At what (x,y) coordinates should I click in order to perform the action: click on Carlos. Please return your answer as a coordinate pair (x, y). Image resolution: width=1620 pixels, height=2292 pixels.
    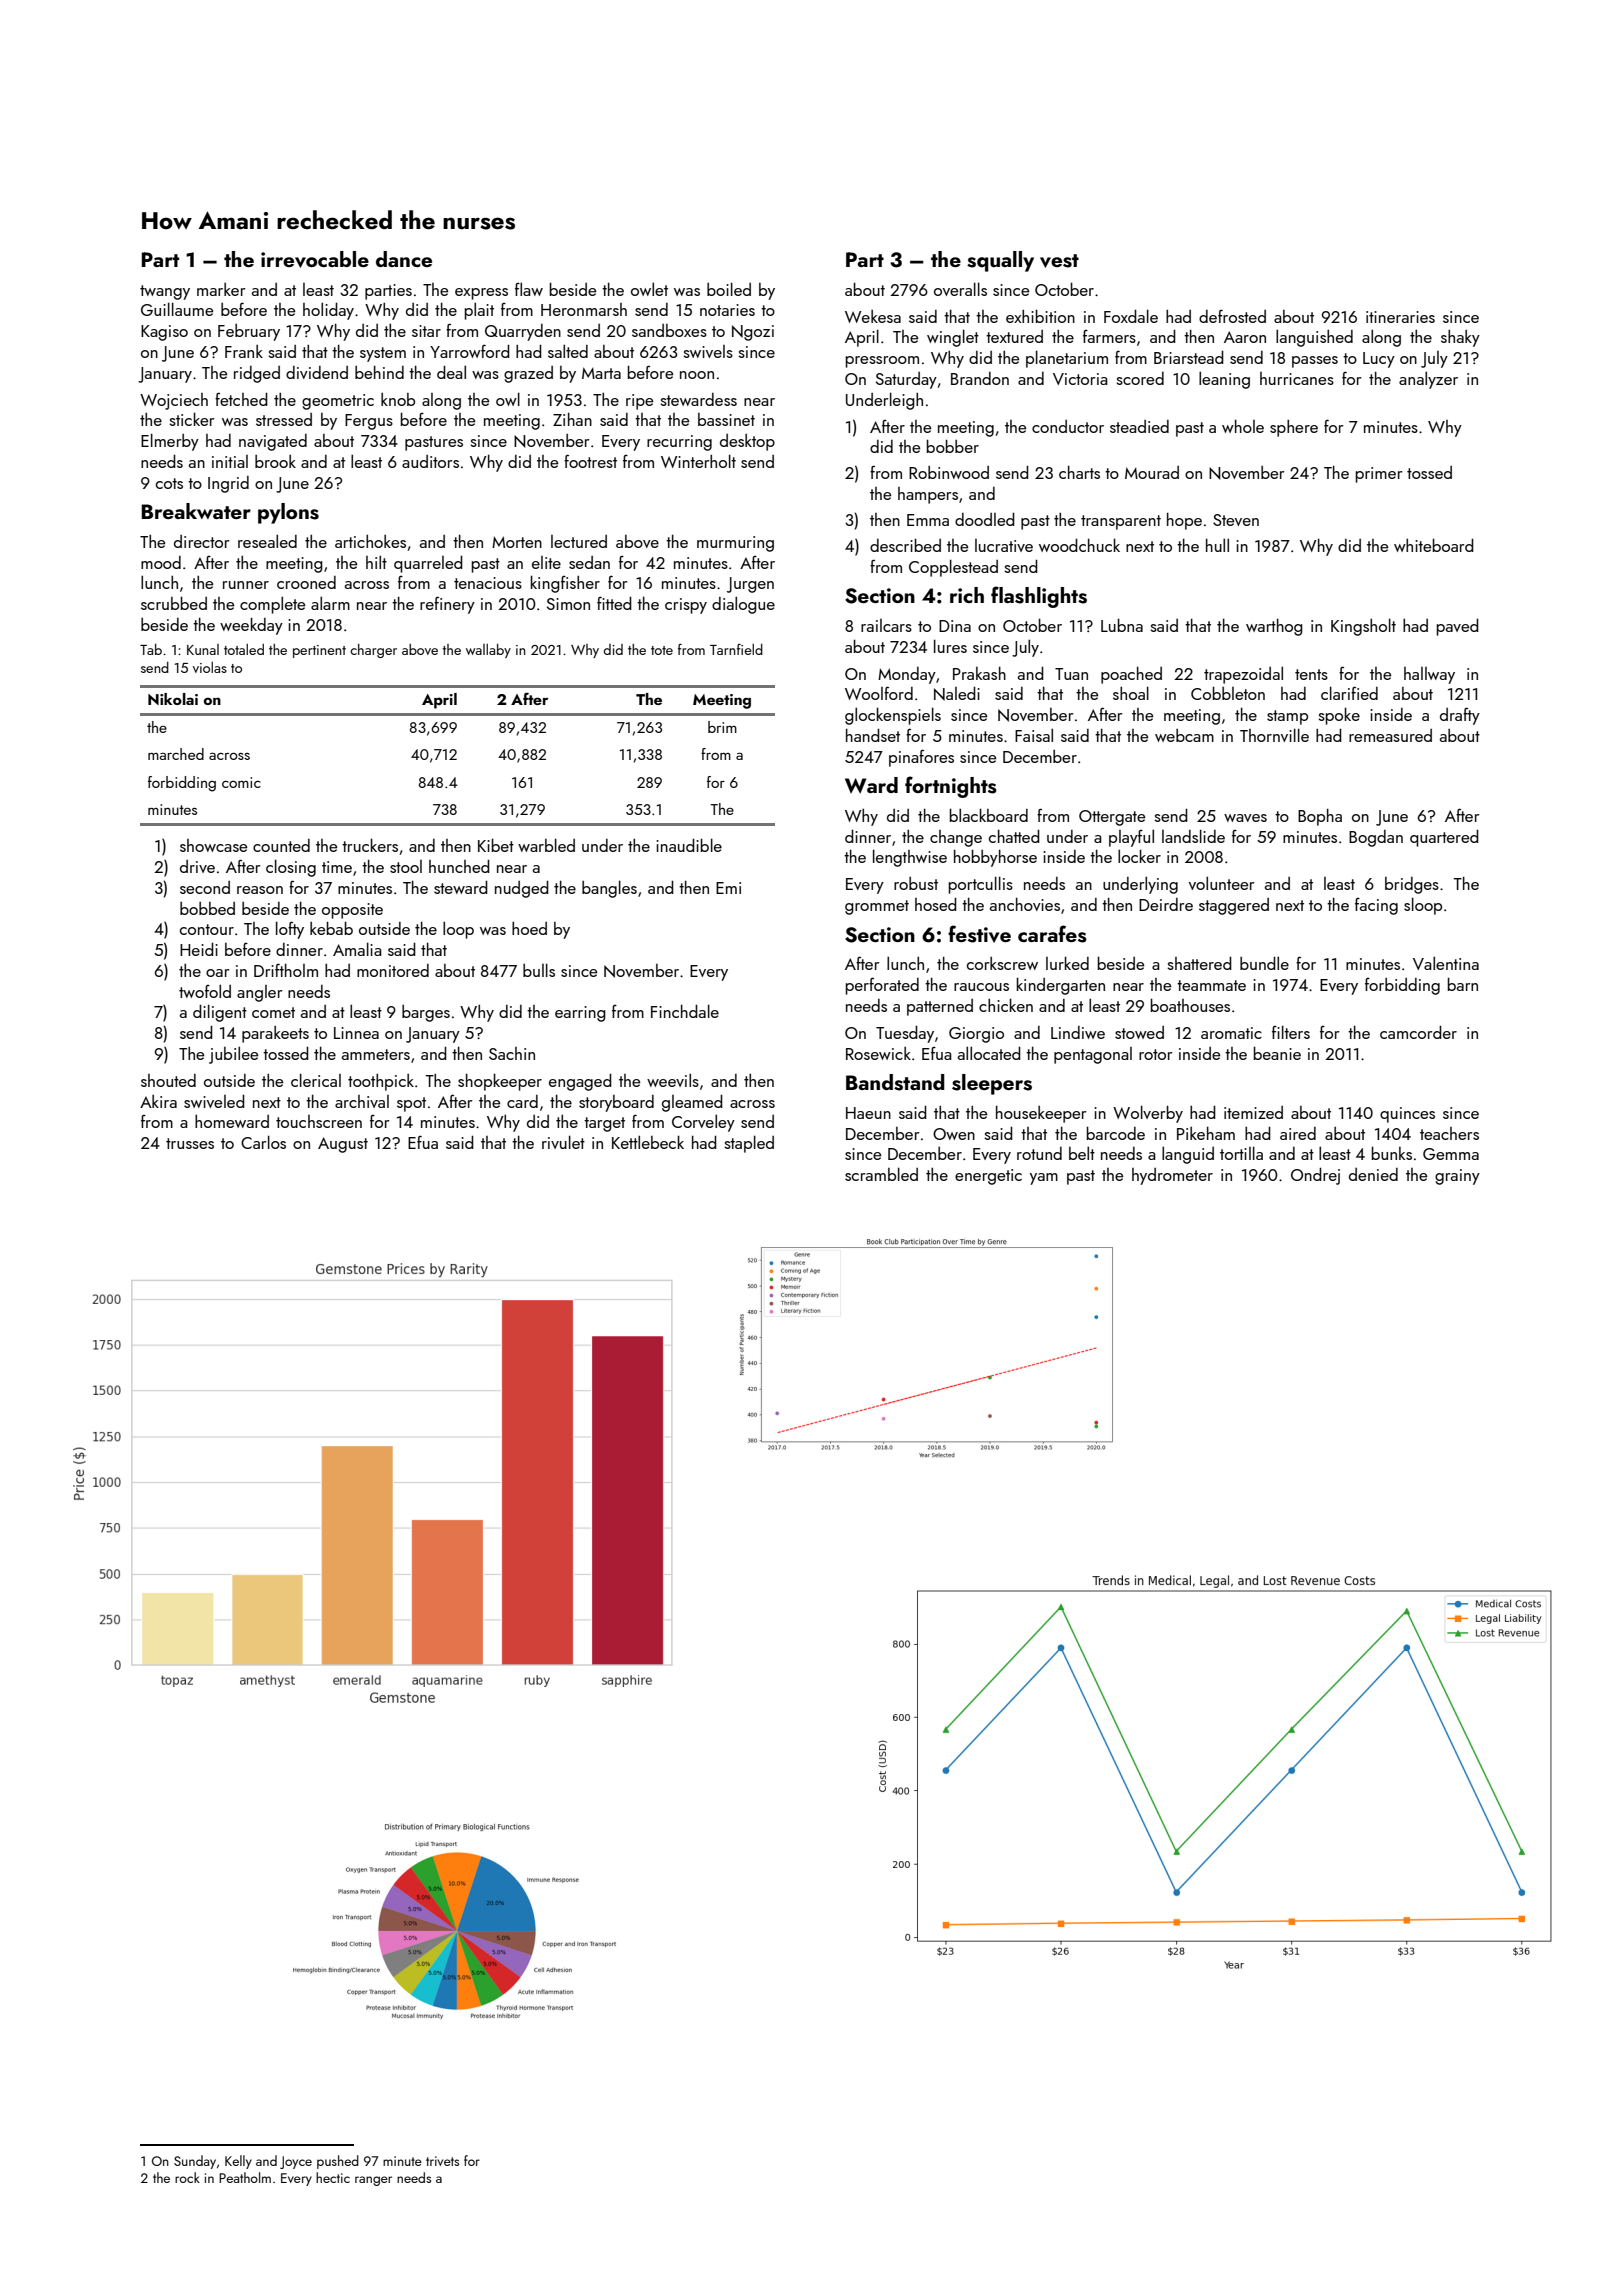
    Looking at the image, I should click on (263, 1142).
